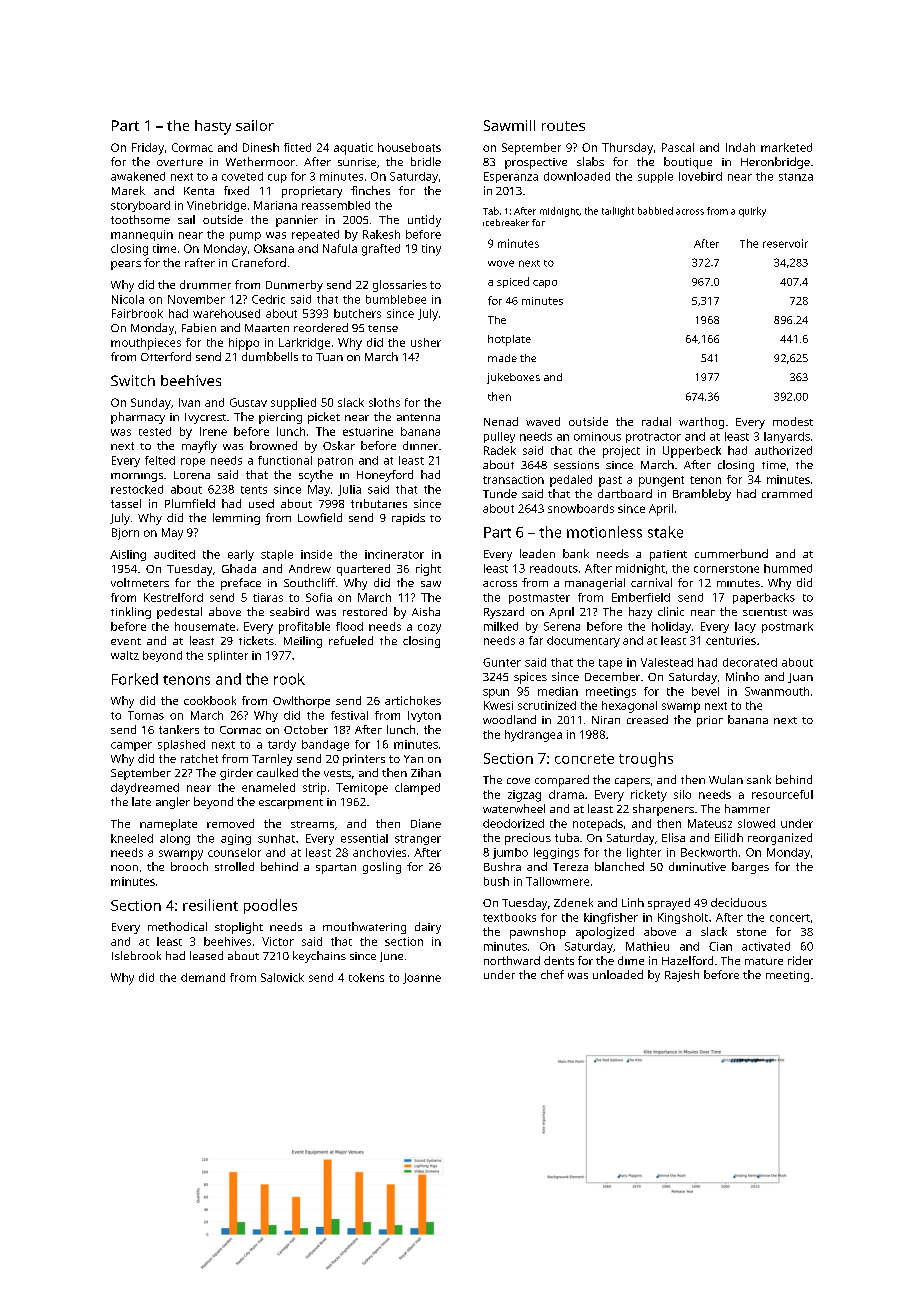 This document has width=924, height=1308. What do you see at coordinates (124, 868) in the document?
I see `noon` at bounding box center [124, 868].
